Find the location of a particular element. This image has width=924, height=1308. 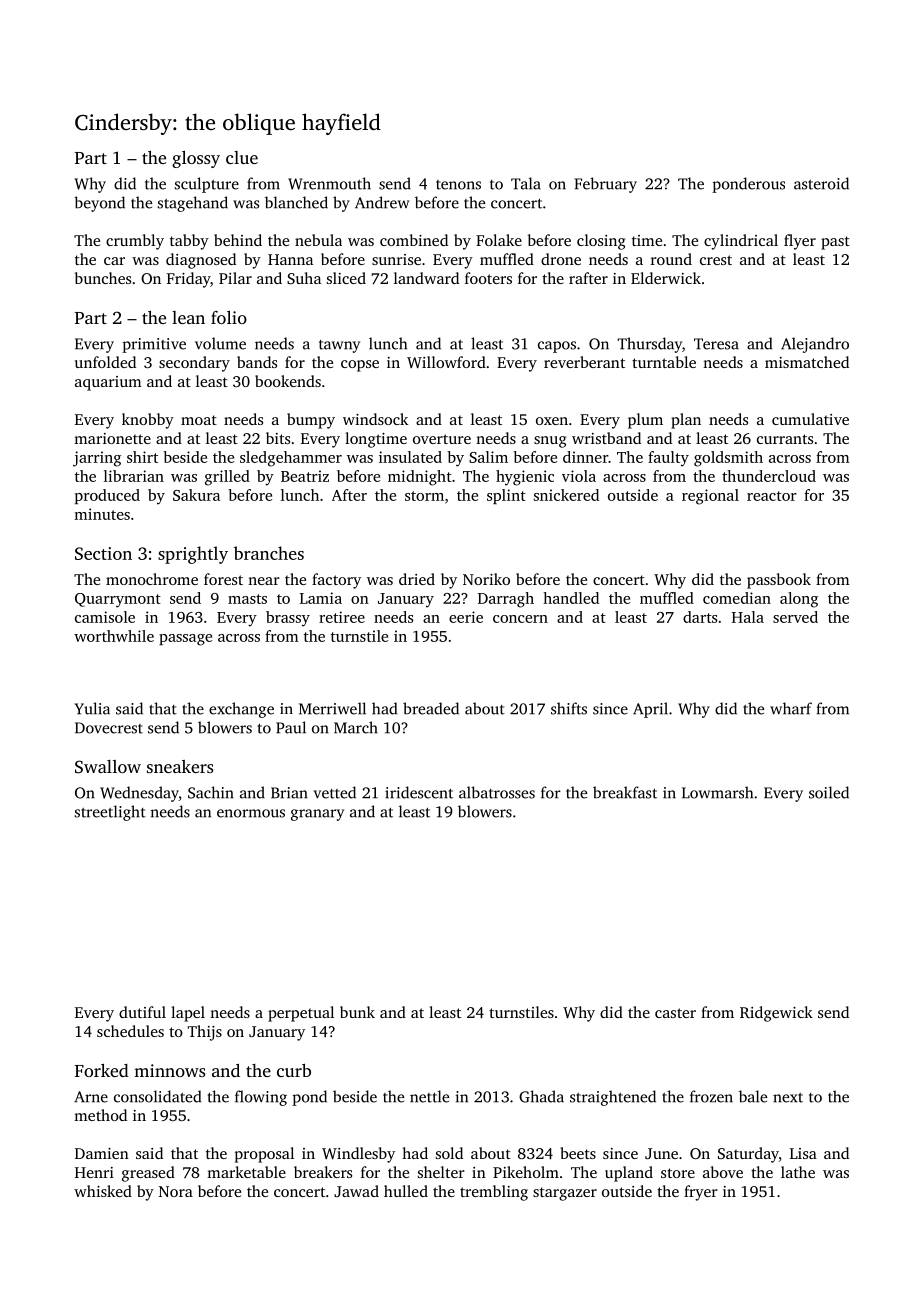

breakfast is located at coordinates (625, 792).
